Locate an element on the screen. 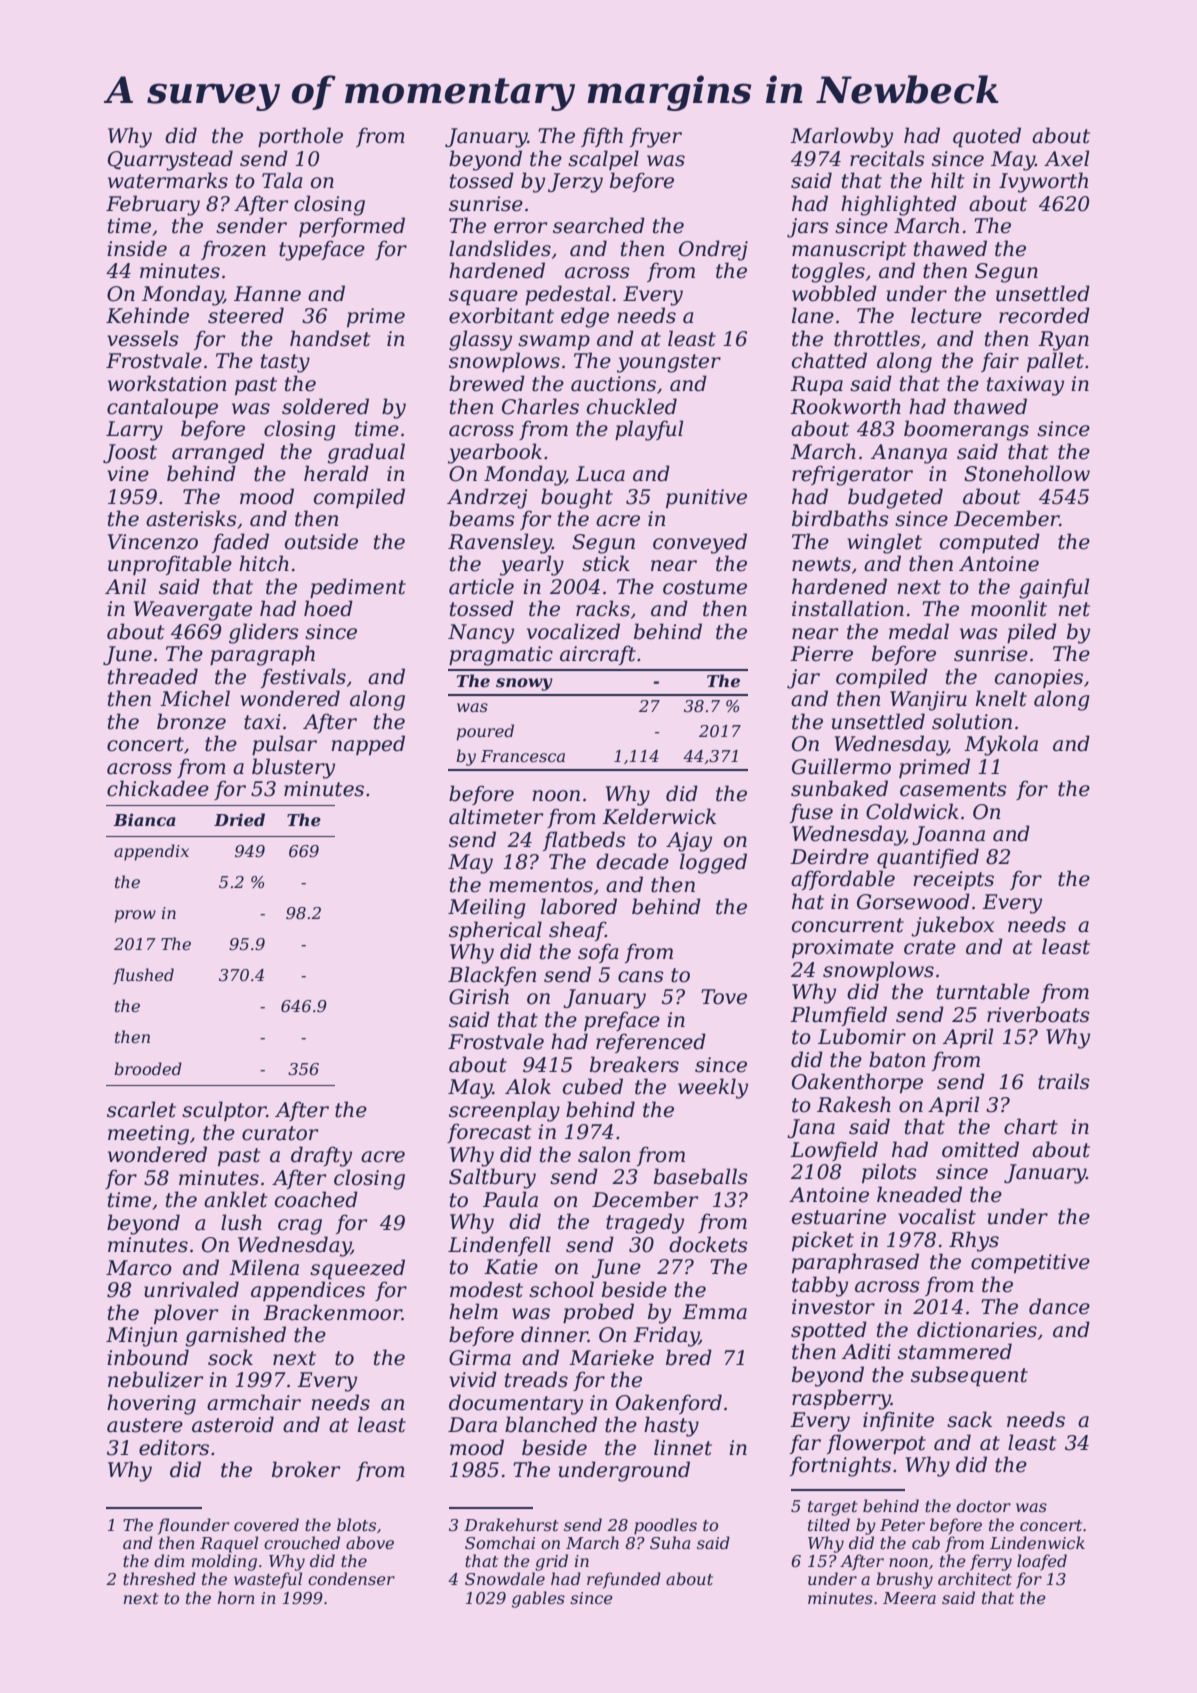 The image size is (1197, 1693). loafed is located at coordinates (1042, 1562).
